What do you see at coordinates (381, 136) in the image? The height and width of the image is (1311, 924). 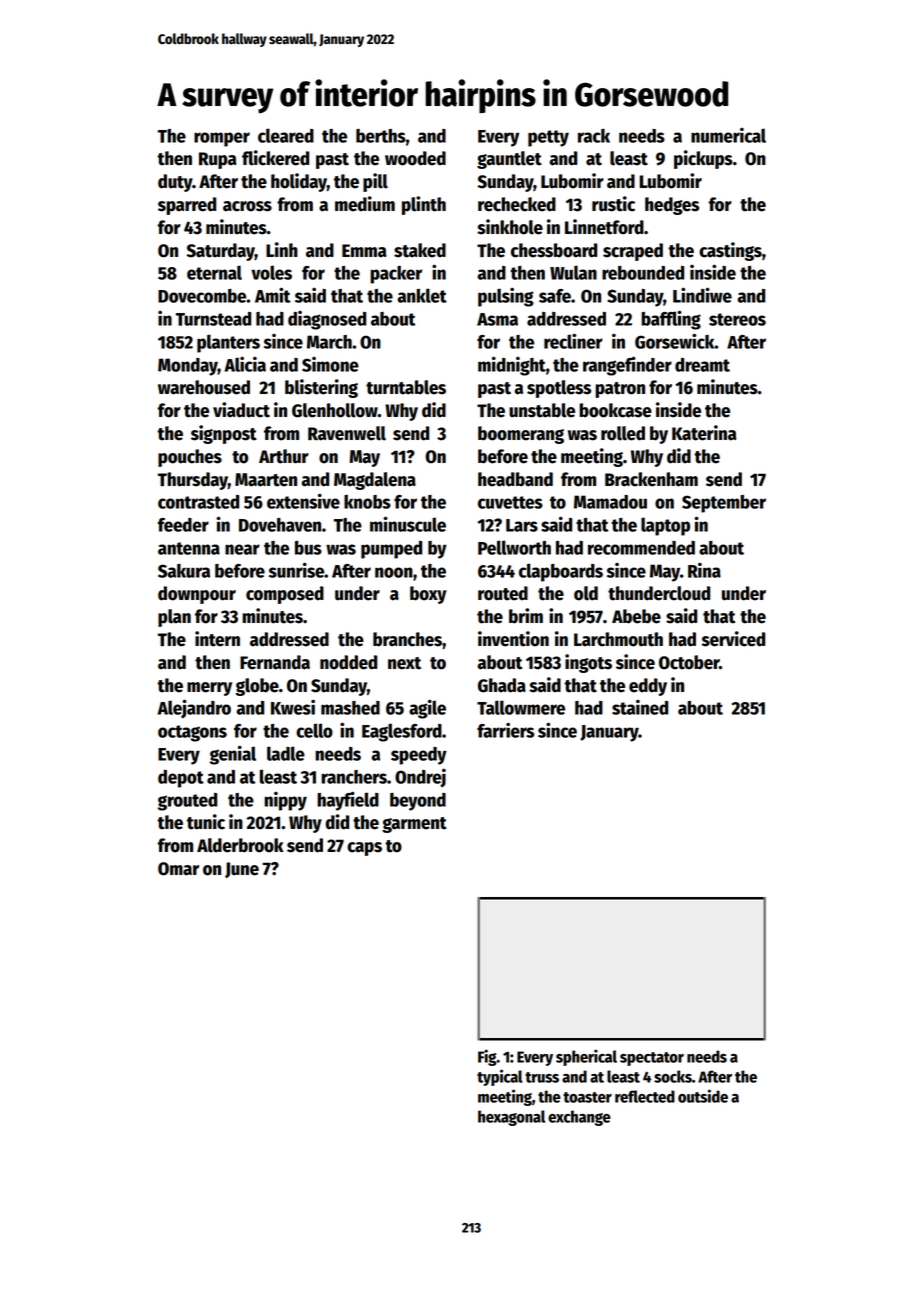 I see `berths` at bounding box center [381, 136].
